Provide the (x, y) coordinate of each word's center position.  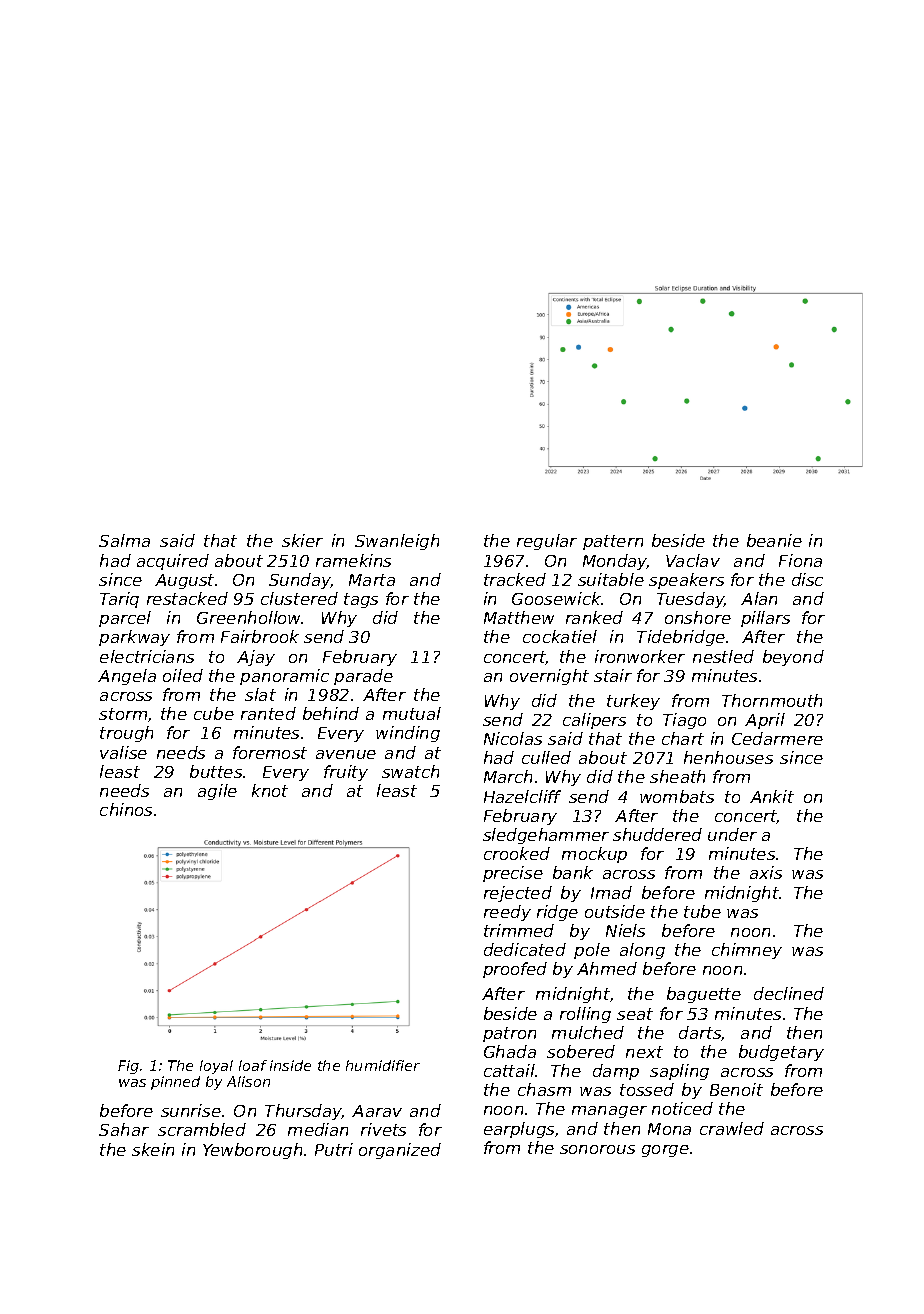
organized (400, 1151)
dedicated (525, 949)
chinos (126, 809)
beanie (774, 540)
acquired (173, 562)
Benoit (736, 1089)
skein (153, 1149)
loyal (216, 1067)
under (732, 834)
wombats (677, 796)
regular (547, 542)
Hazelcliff (522, 796)
